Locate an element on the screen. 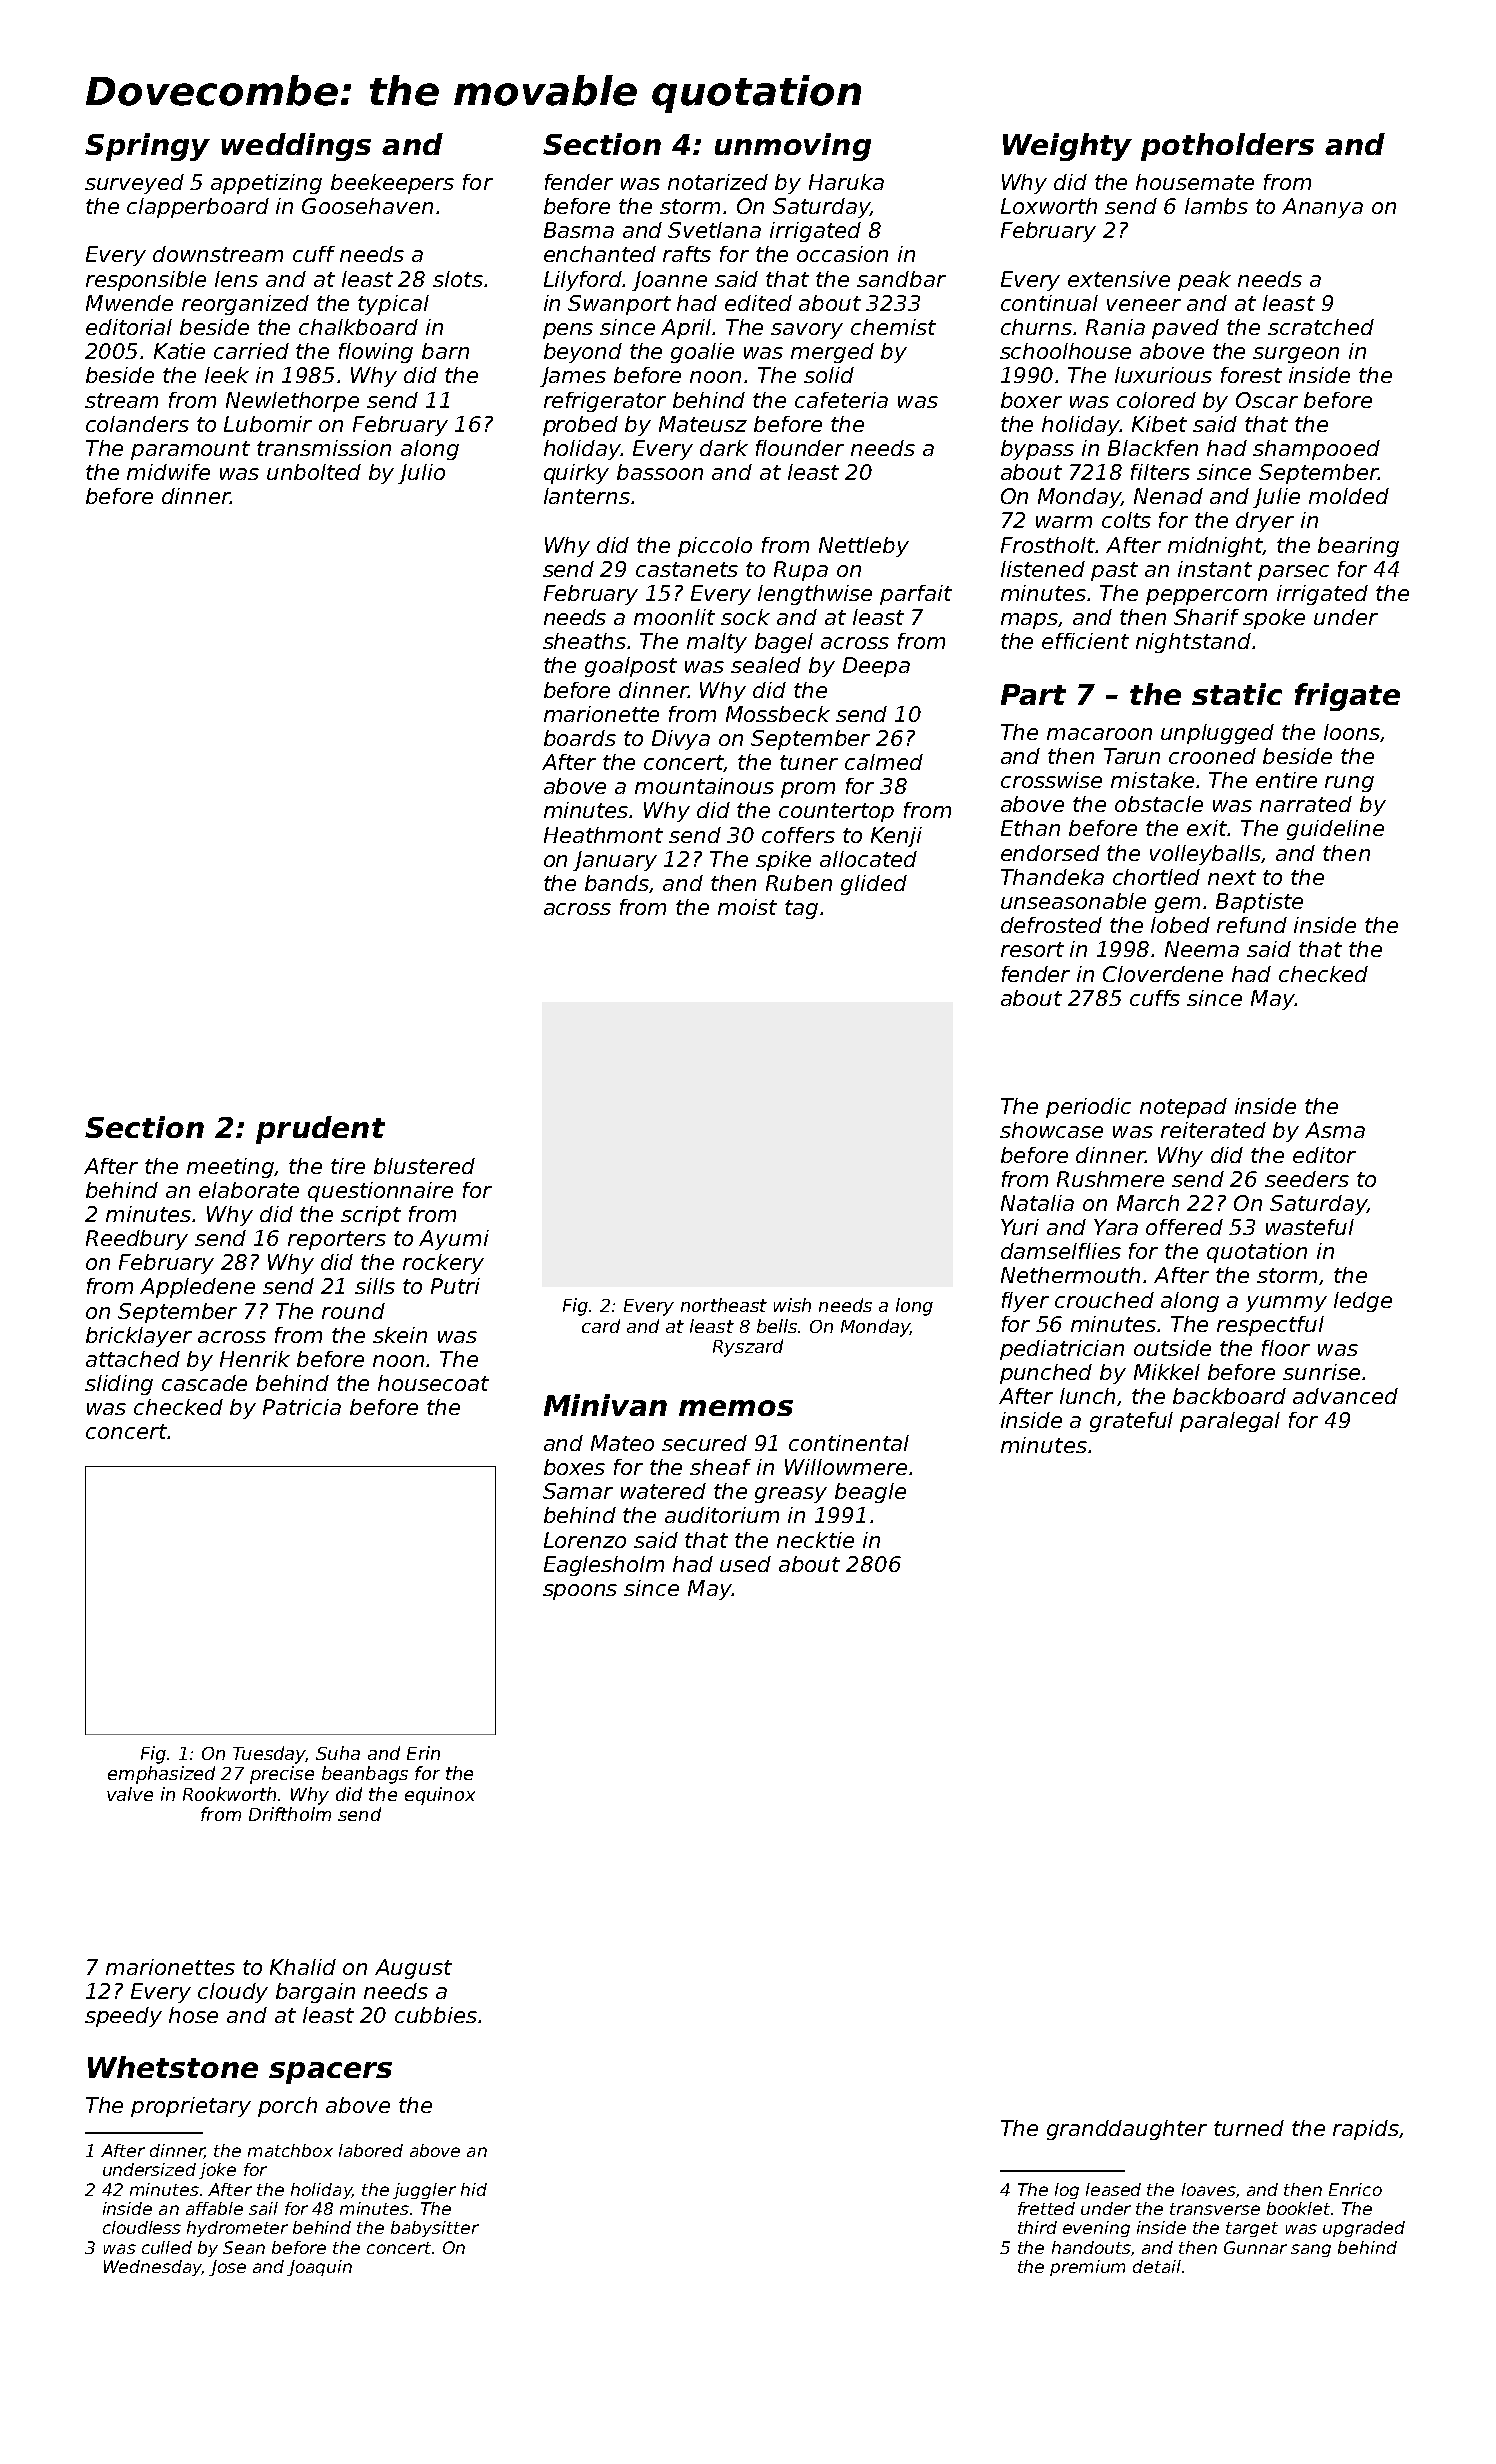 The height and width of the screenshot is (2464, 1496). mountainous is located at coordinates (704, 786).
